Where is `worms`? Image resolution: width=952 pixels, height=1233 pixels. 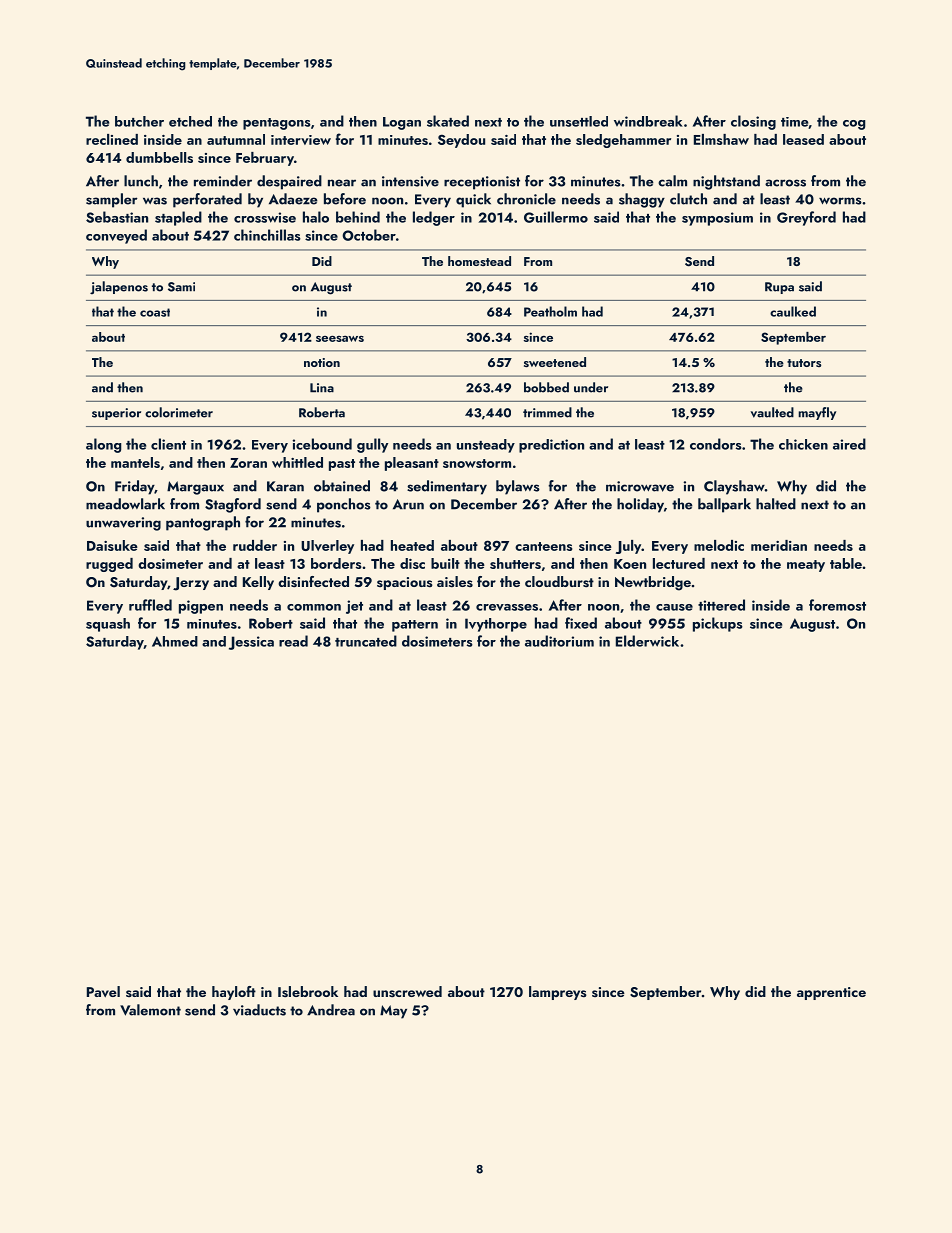 worms is located at coordinates (840, 201).
